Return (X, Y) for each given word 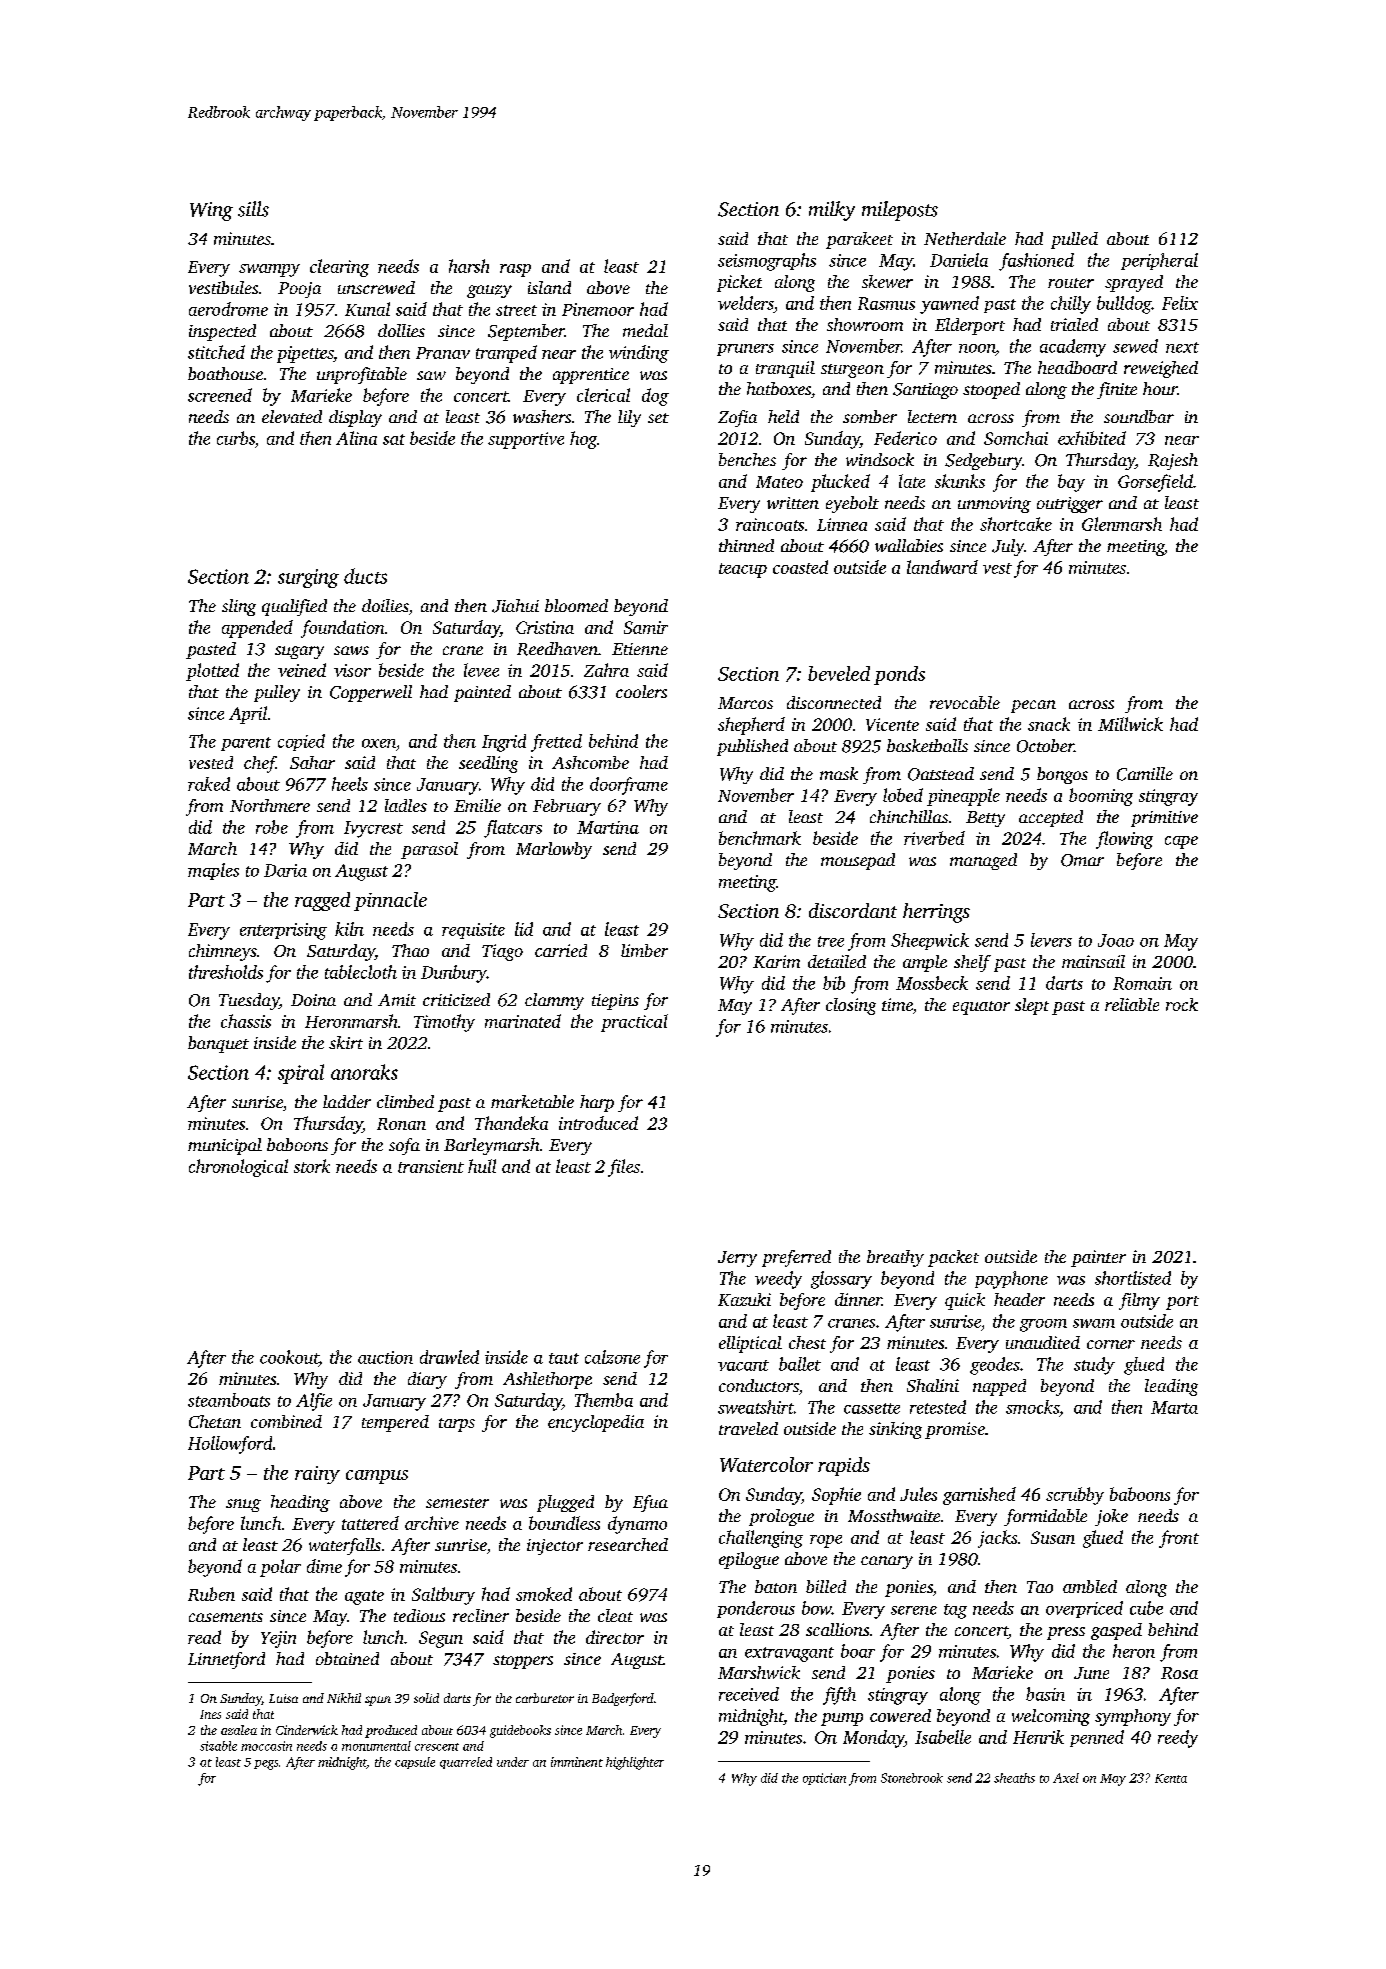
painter (1098, 1258)
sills (253, 209)
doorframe (629, 786)
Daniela (959, 260)
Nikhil (344, 1698)
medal (645, 330)
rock (1182, 1004)
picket (739, 283)
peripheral (1159, 261)
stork (312, 1166)
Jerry (737, 1259)
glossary (841, 1280)
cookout (289, 1357)
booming (1101, 797)
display (355, 418)
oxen (379, 743)
